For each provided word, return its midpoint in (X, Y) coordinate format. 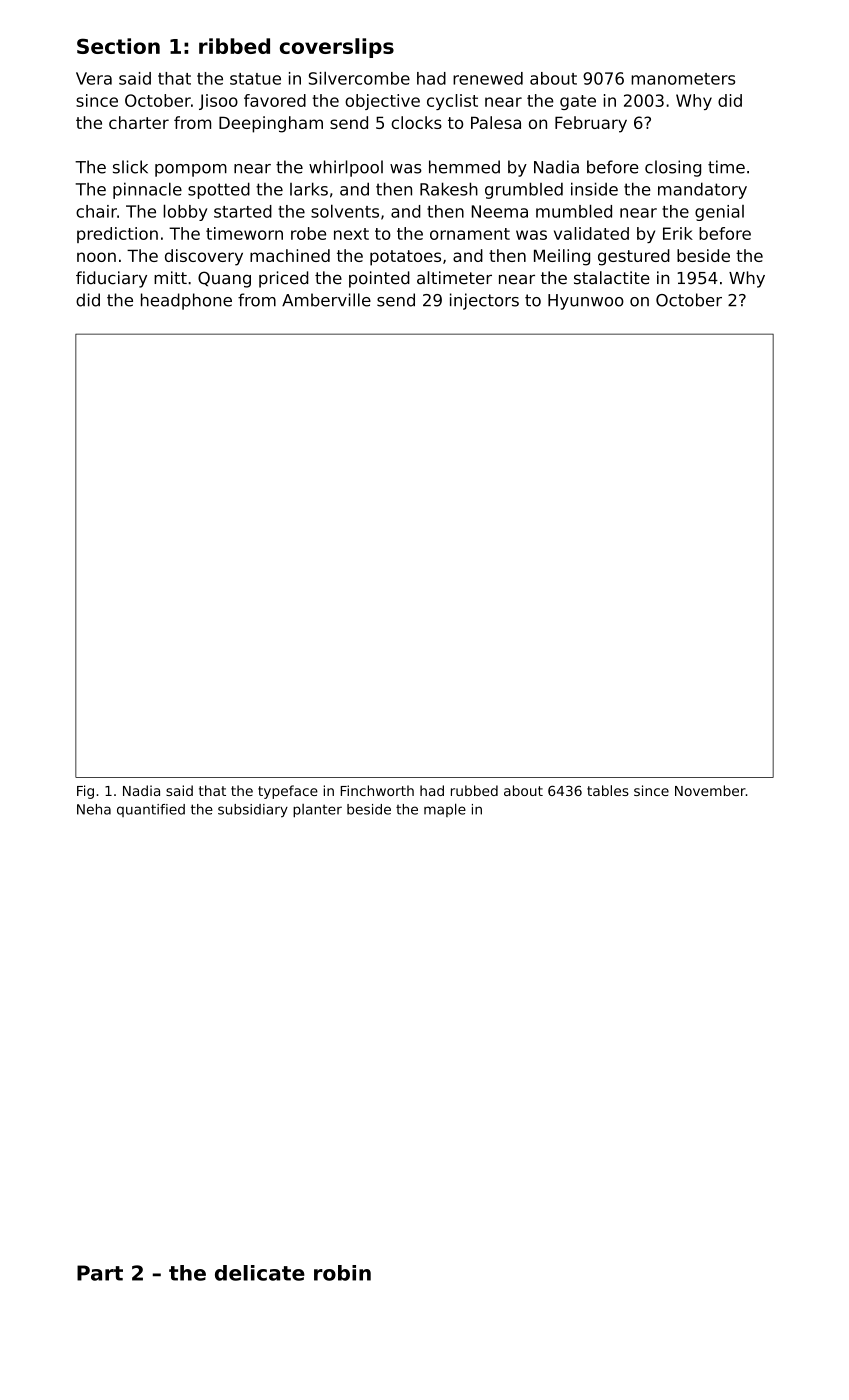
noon (96, 257)
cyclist (452, 102)
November (710, 790)
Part (100, 1273)
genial (719, 213)
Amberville (326, 300)
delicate (260, 1273)
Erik (678, 233)
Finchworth (377, 790)
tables (608, 790)
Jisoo (218, 102)
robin (342, 1273)
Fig (85, 792)
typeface (288, 792)
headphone (186, 301)
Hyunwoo (586, 302)
